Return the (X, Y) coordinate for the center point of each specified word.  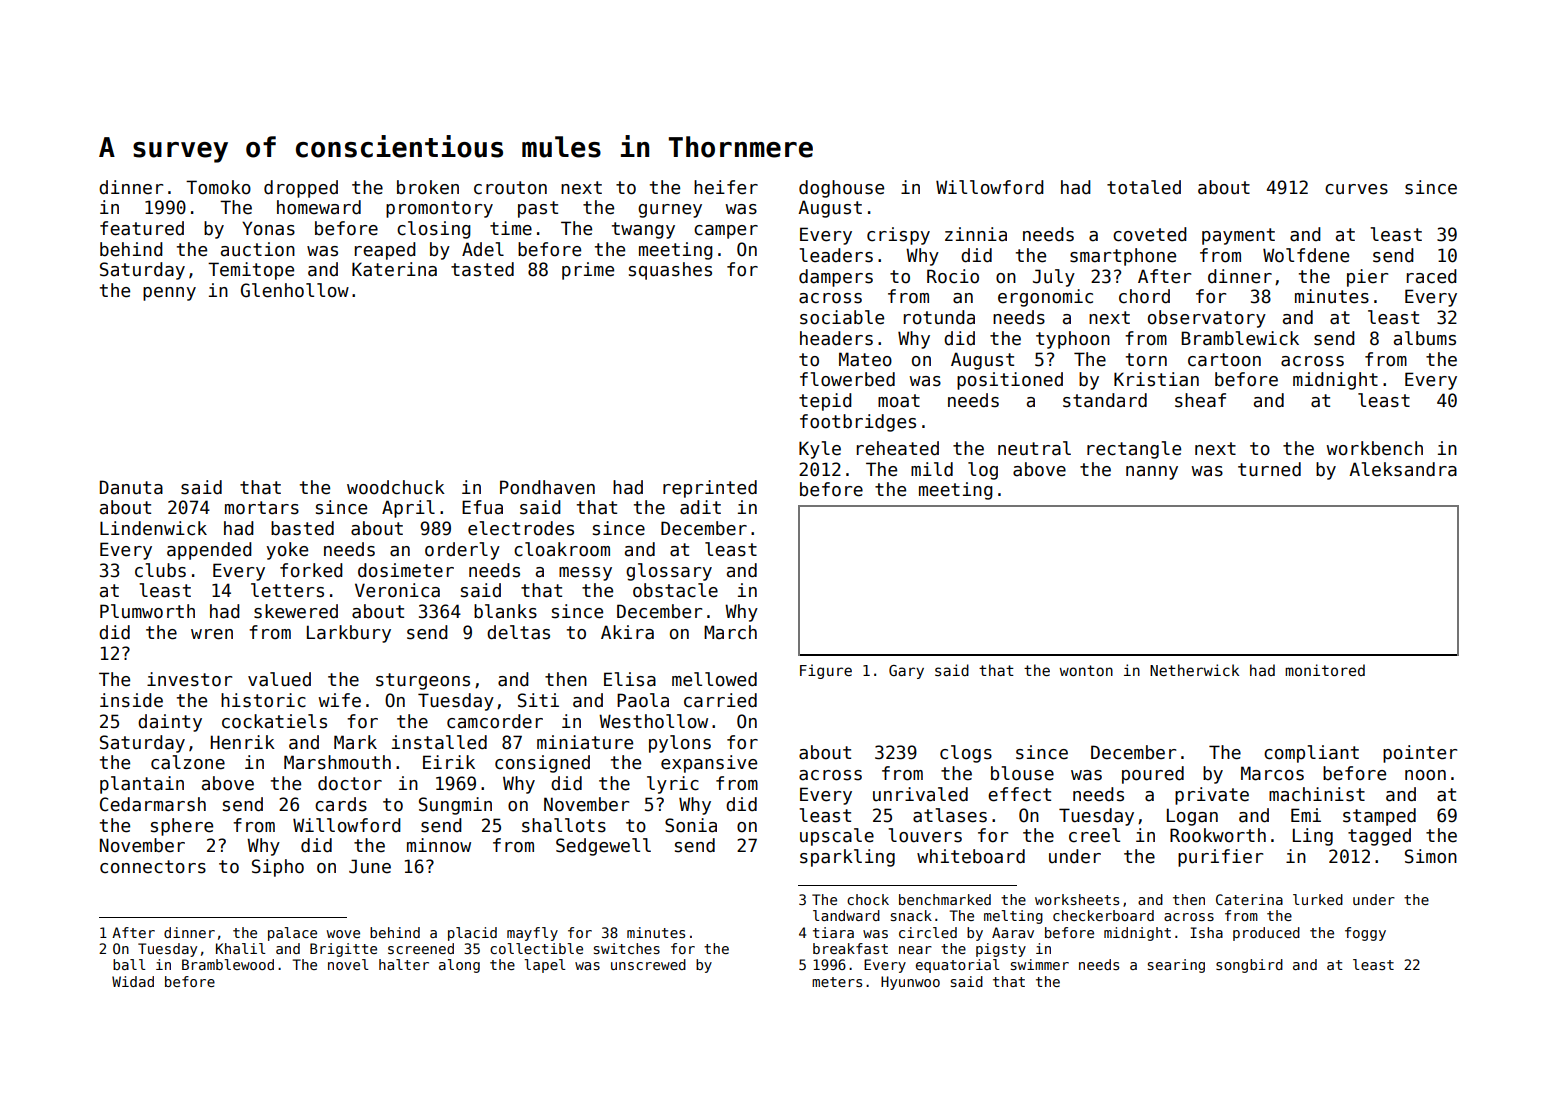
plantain (142, 785)
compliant (1311, 754)
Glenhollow (295, 290)
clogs (966, 754)
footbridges (858, 423)
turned (1269, 469)
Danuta (131, 487)
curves (1356, 189)
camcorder (495, 721)
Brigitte (343, 950)
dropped (301, 189)
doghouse (841, 189)
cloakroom (562, 549)
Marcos (1272, 773)
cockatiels (274, 721)
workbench (1374, 448)
